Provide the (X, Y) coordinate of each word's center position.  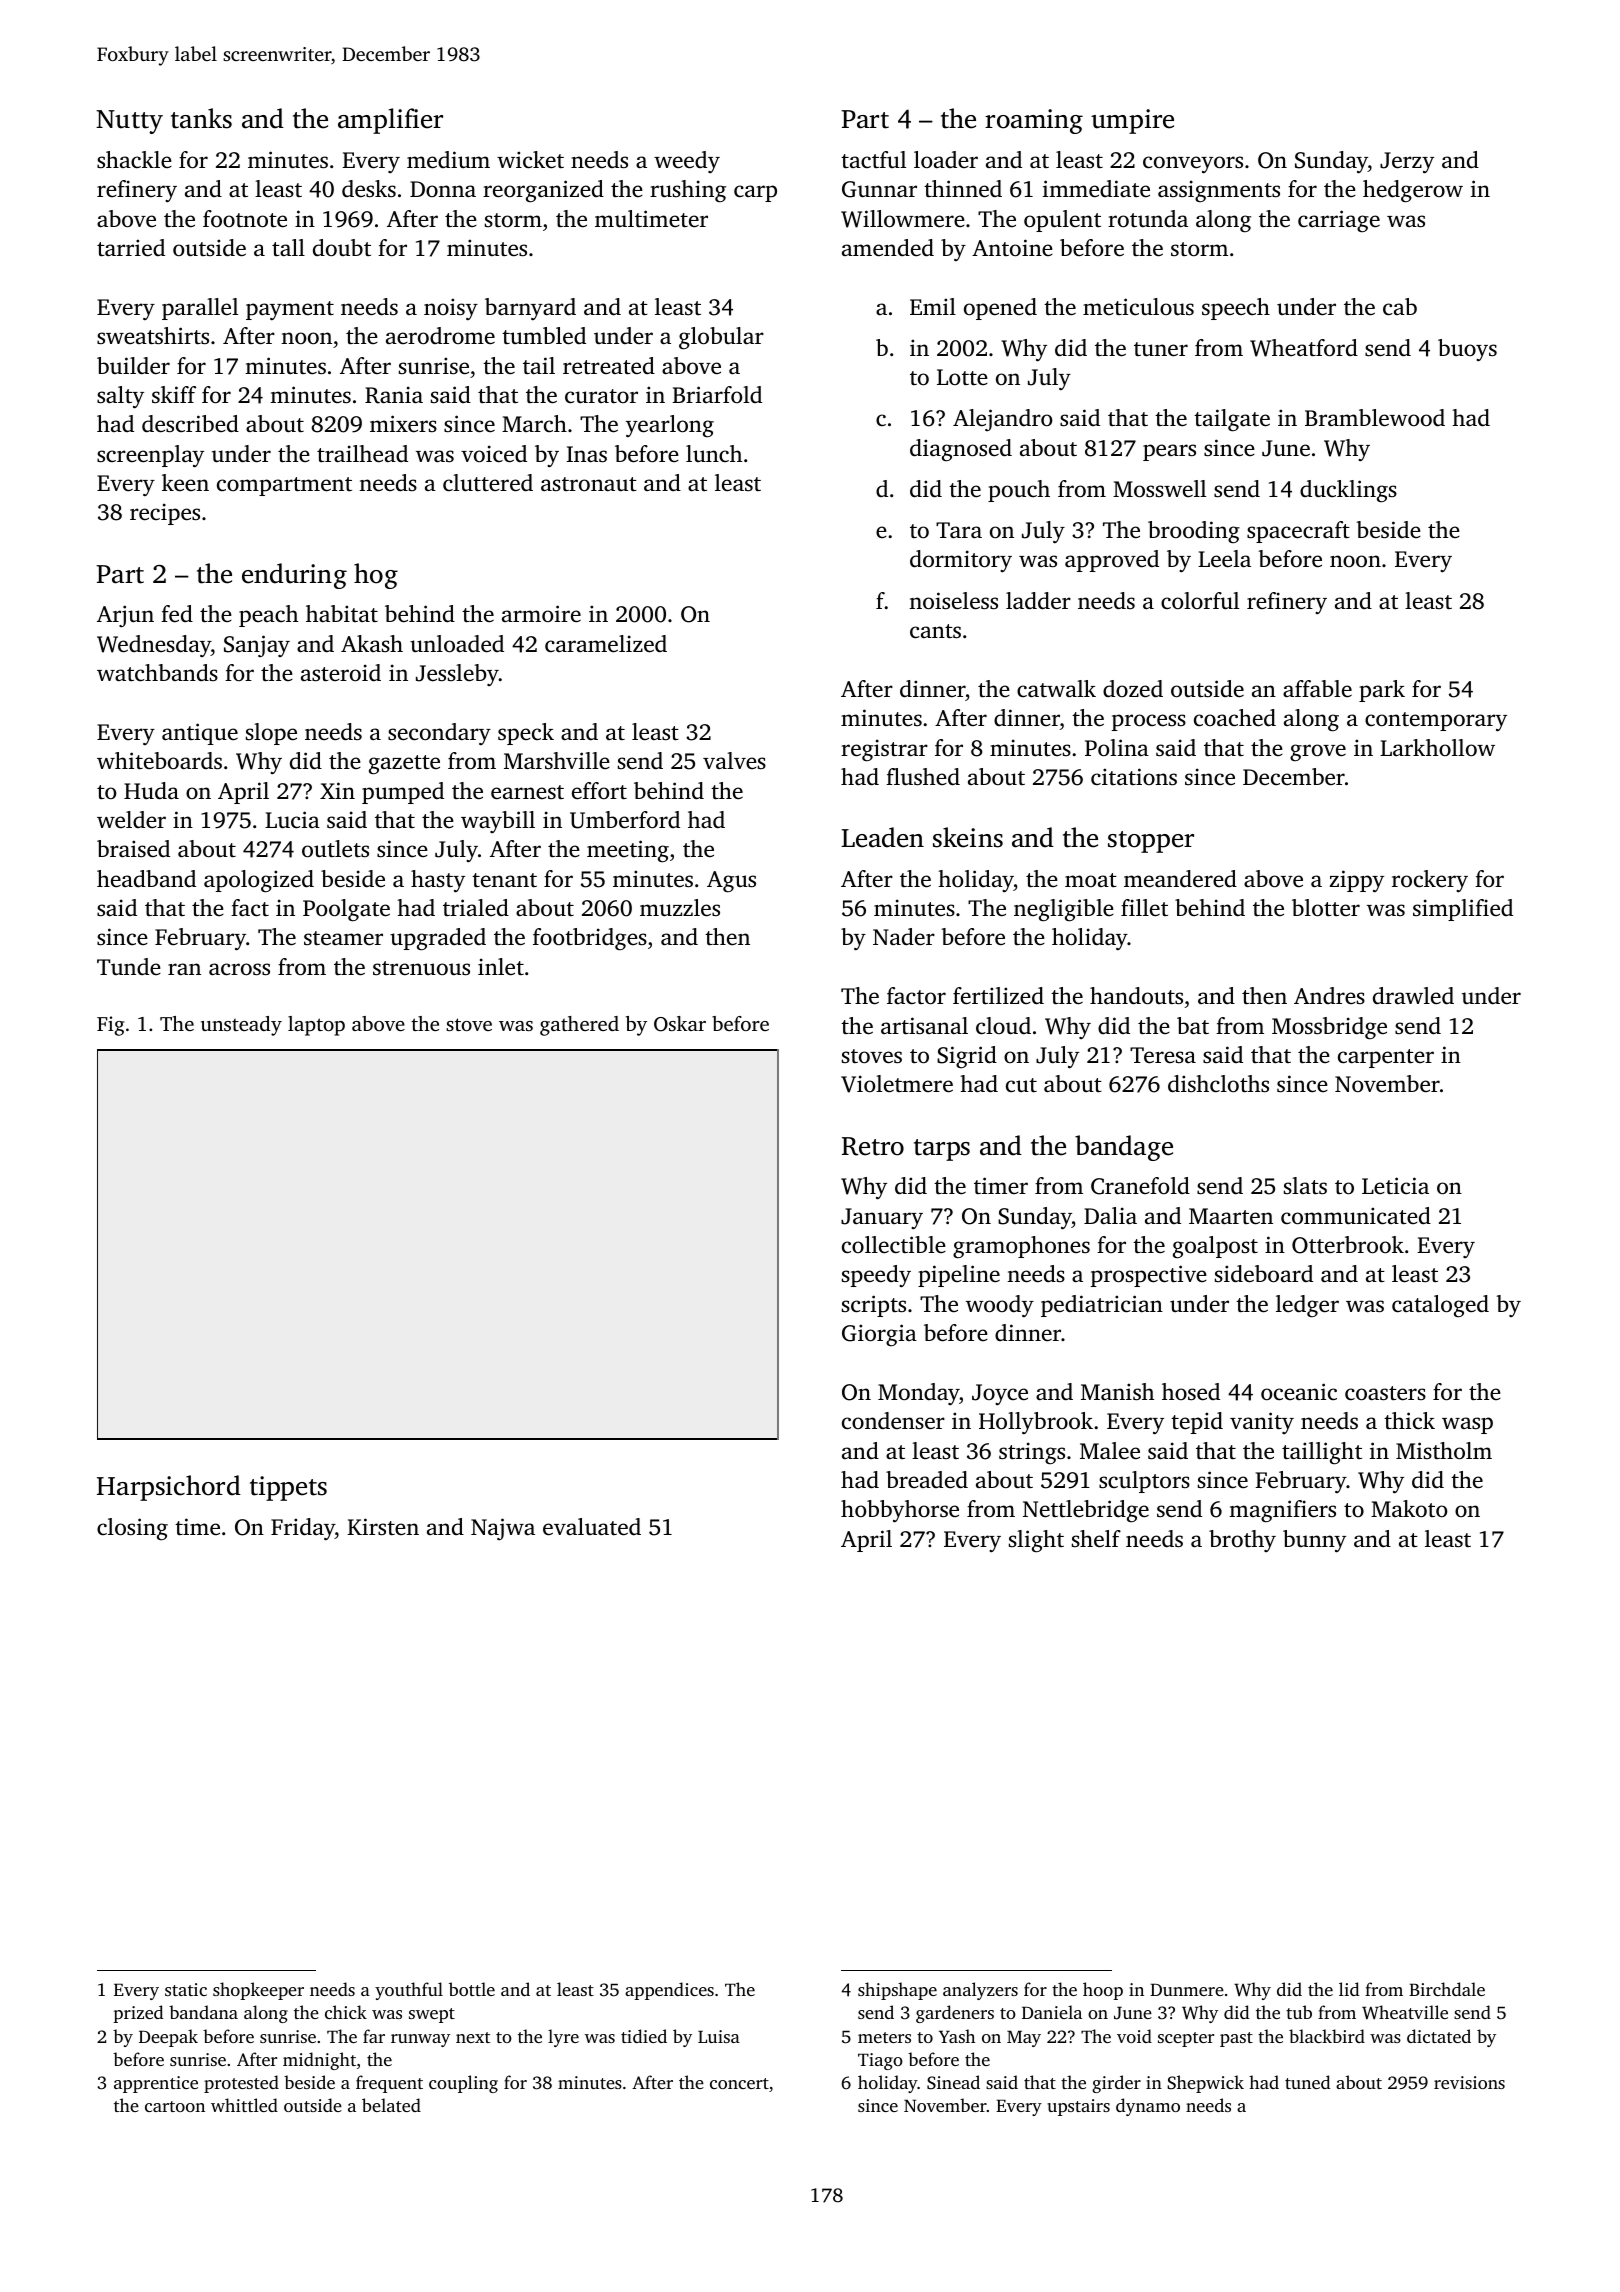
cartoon (175, 2106)
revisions (1469, 2082)
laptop (316, 1026)
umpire (1132, 121)
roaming (1034, 121)
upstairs (1078, 2107)
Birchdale (1447, 1989)
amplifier (390, 121)
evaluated (592, 1527)
